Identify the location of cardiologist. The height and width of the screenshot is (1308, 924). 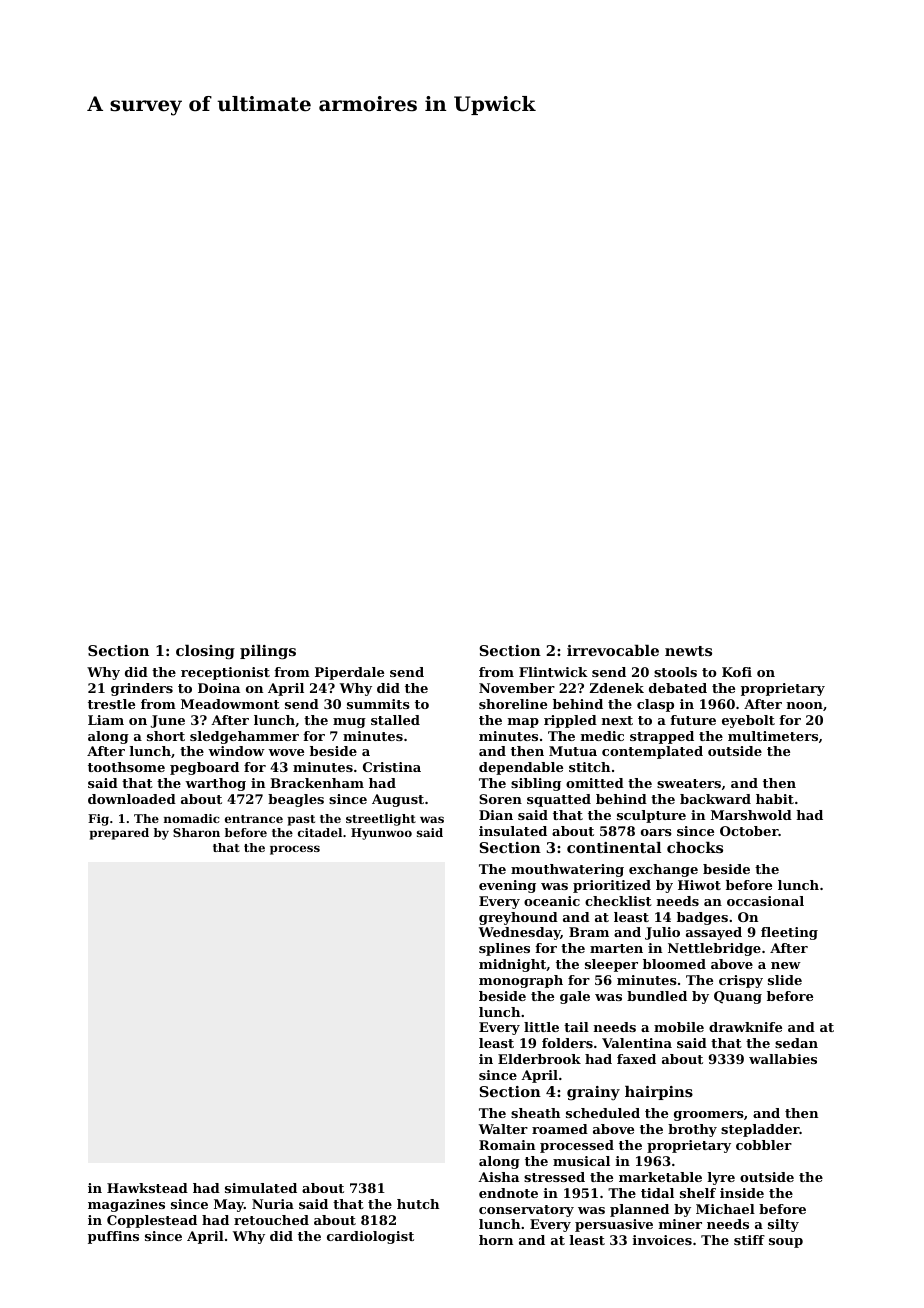
(370, 1237).
